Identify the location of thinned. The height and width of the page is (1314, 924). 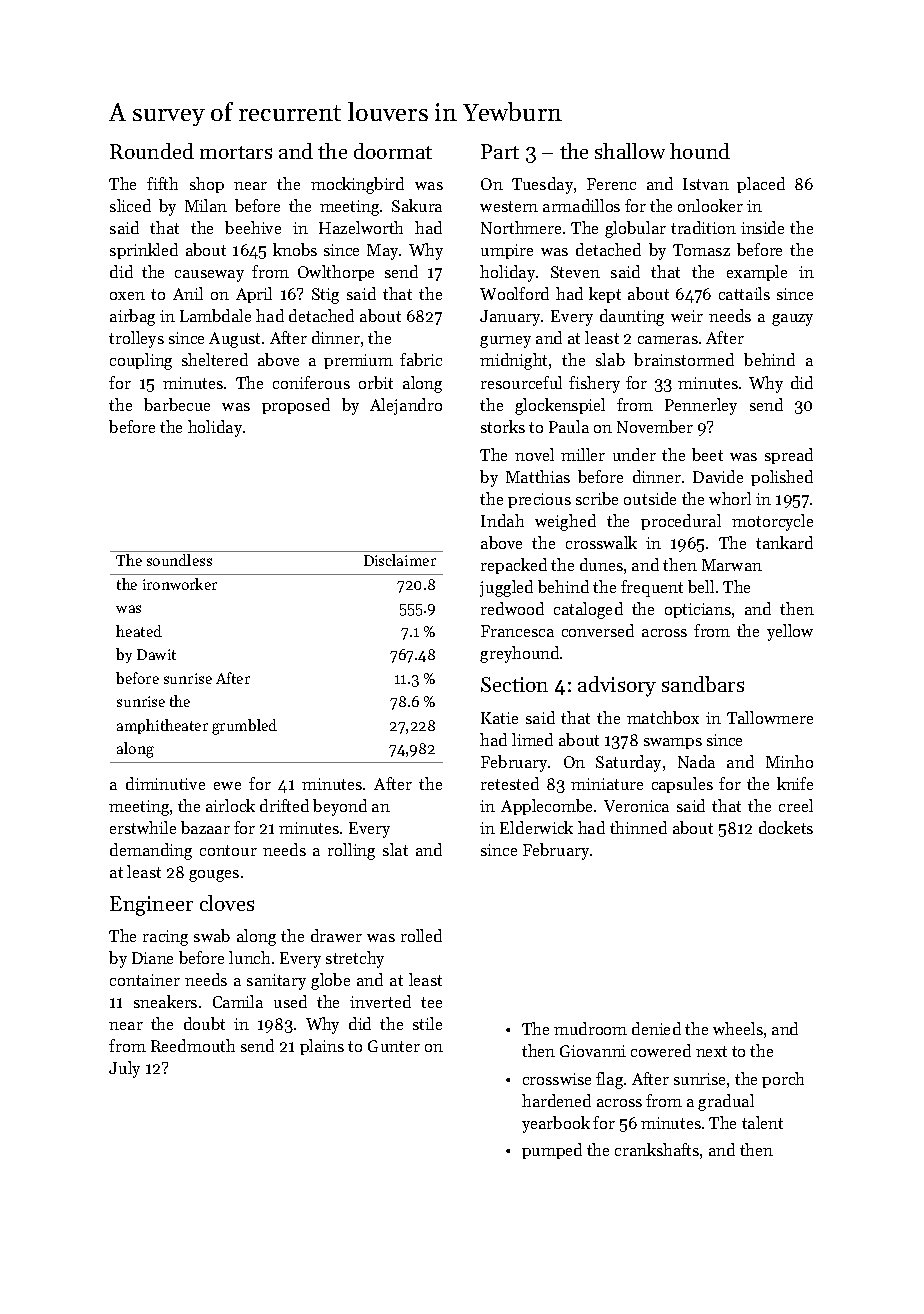
(638, 827).
